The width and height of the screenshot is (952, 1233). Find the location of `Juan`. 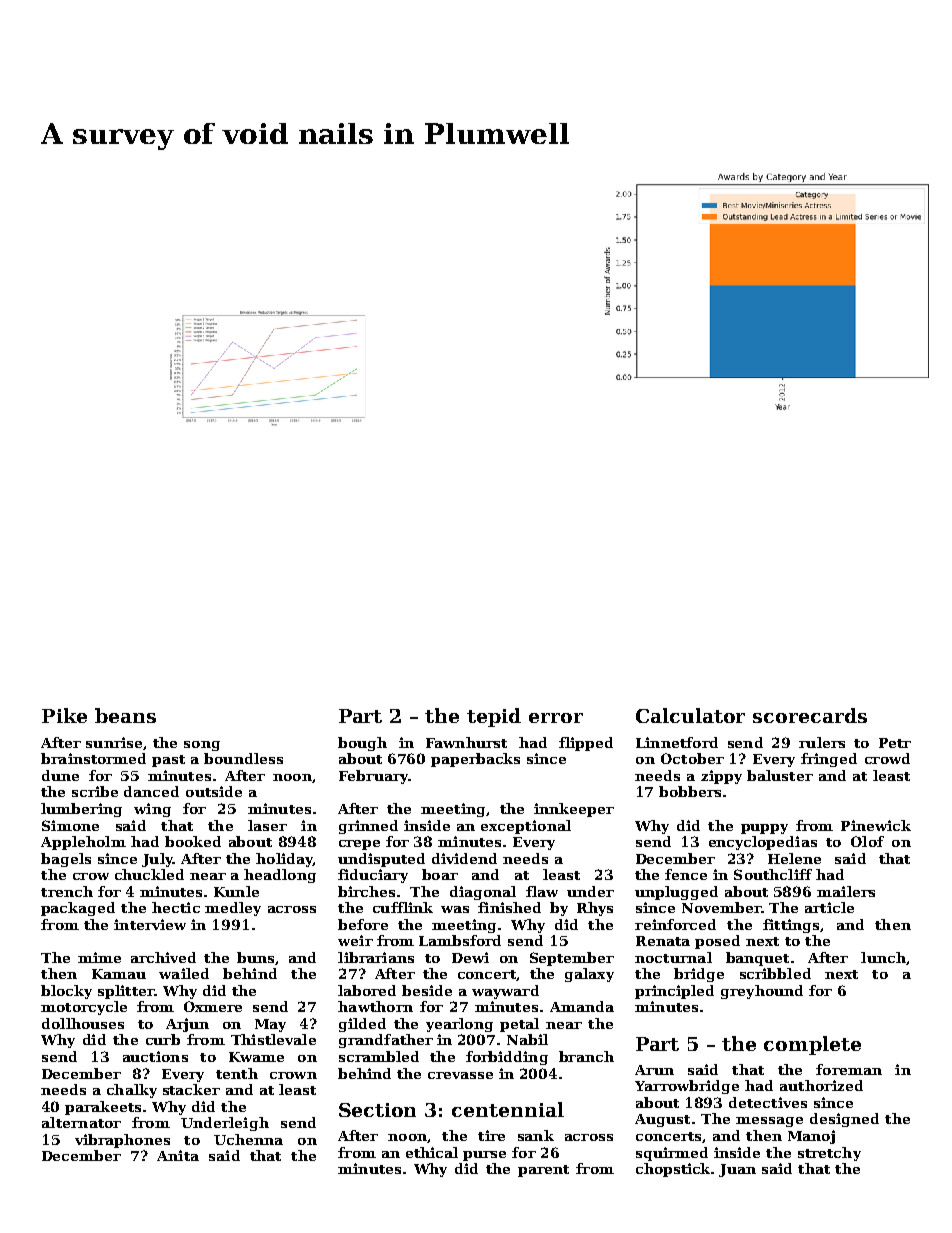

Juan is located at coordinates (737, 1170).
